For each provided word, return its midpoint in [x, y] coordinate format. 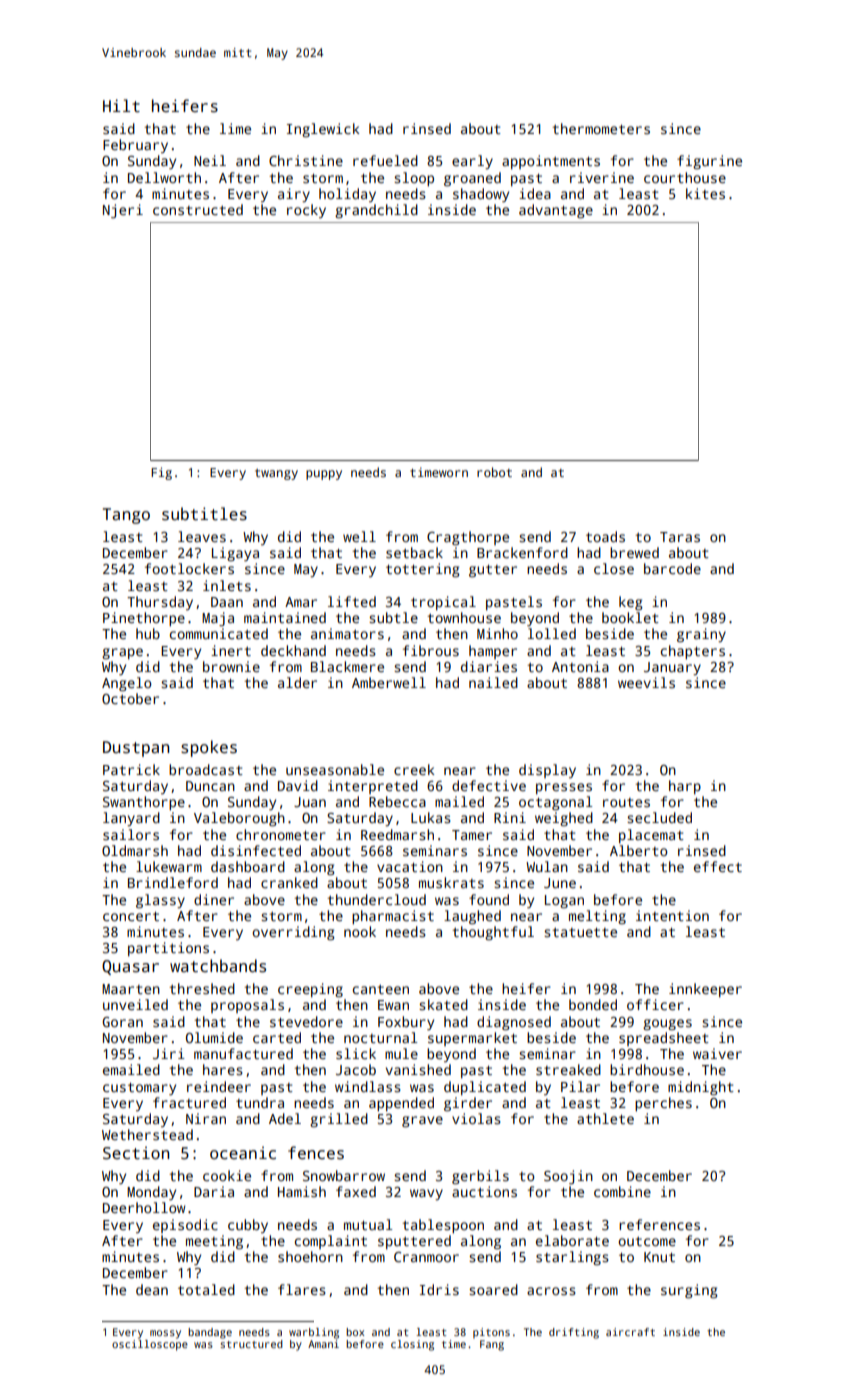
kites [705, 193]
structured [251, 1344]
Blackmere [347, 666]
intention [672, 915]
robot [494, 472]
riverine [602, 177]
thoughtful [493, 933]
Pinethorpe [144, 619]
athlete [605, 1118]
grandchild [376, 211]
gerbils [480, 1177]
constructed [198, 209]
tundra [260, 1102]
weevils [646, 682]
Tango [126, 516]
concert [131, 916]
